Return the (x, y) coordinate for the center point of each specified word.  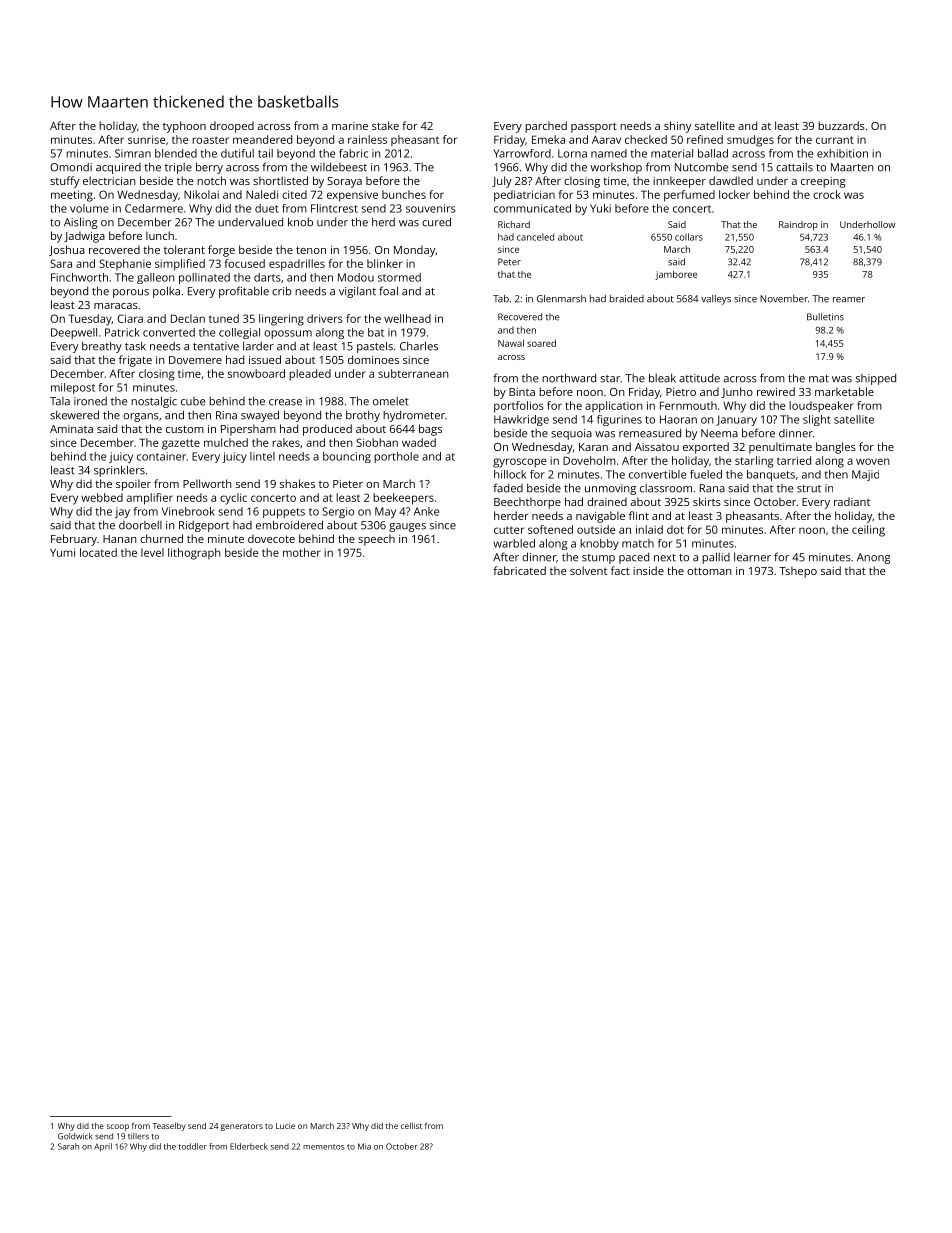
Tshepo (798, 572)
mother (302, 552)
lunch (160, 235)
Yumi (62, 552)
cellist (411, 1126)
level (152, 552)
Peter (509, 262)
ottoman (709, 571)
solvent (588, 570)
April (103, 1147)
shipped (876, 379)
